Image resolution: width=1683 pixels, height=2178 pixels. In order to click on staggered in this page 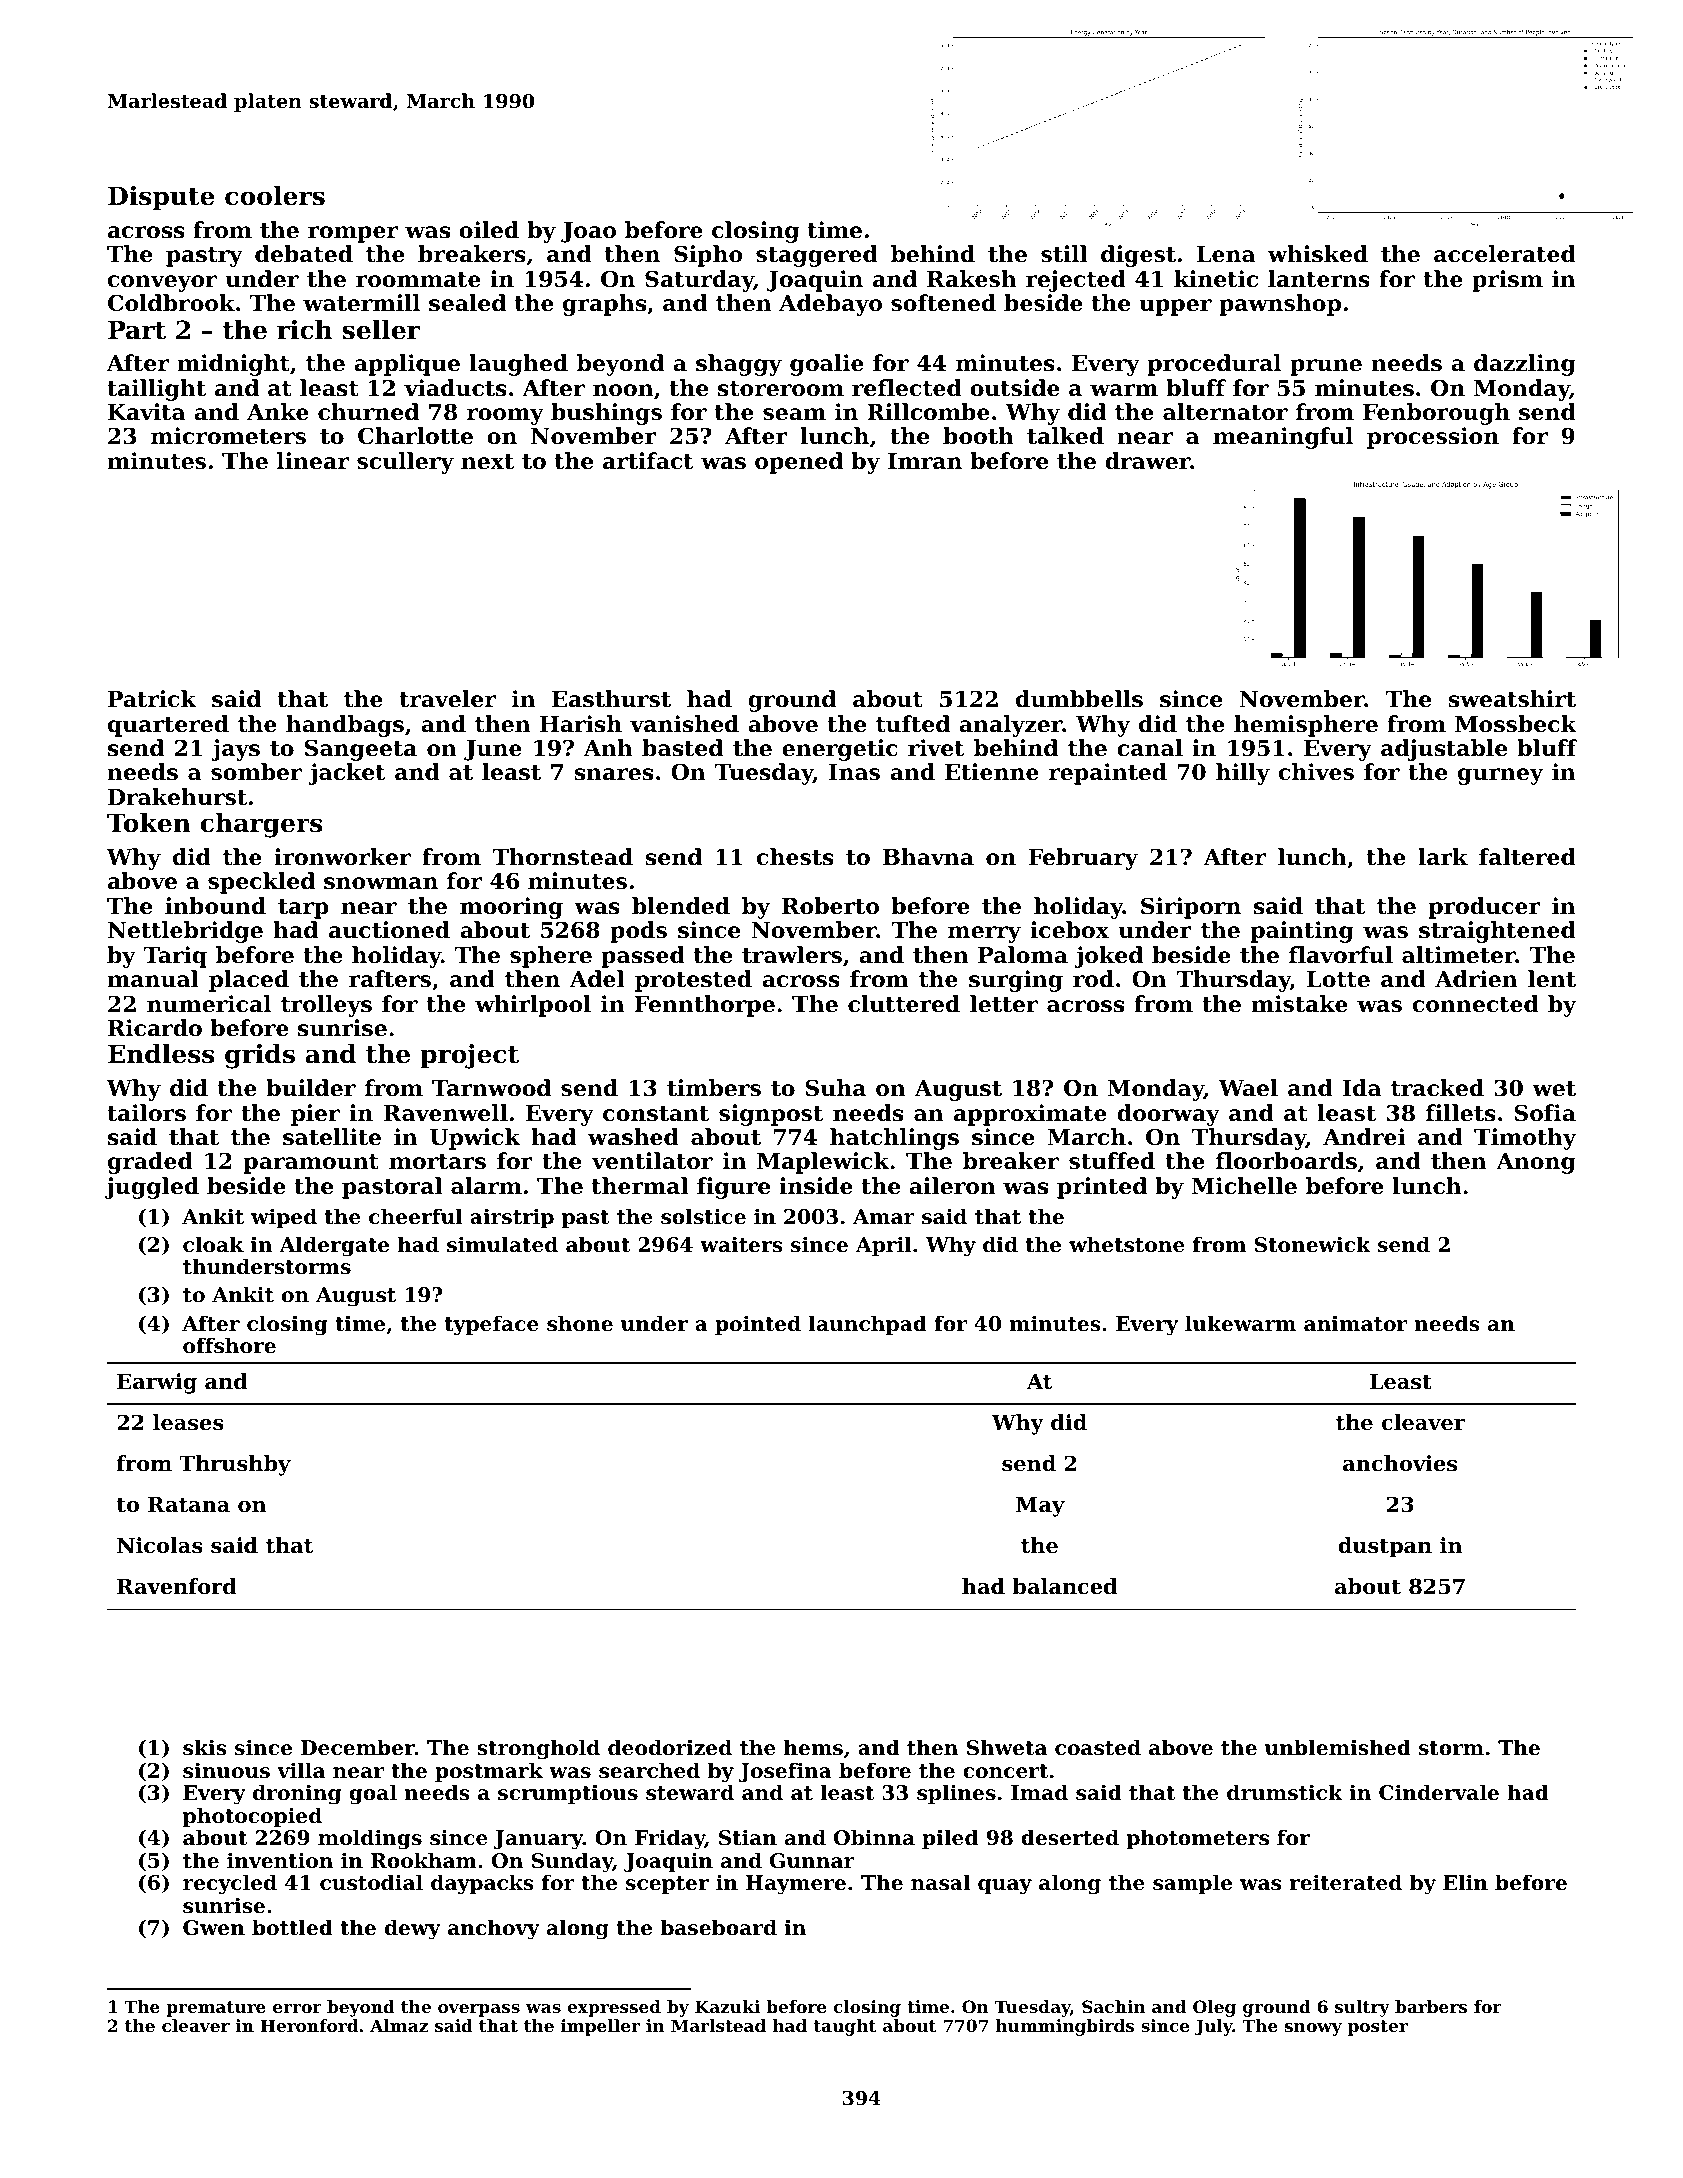, I will do `click(817, 256)`.
